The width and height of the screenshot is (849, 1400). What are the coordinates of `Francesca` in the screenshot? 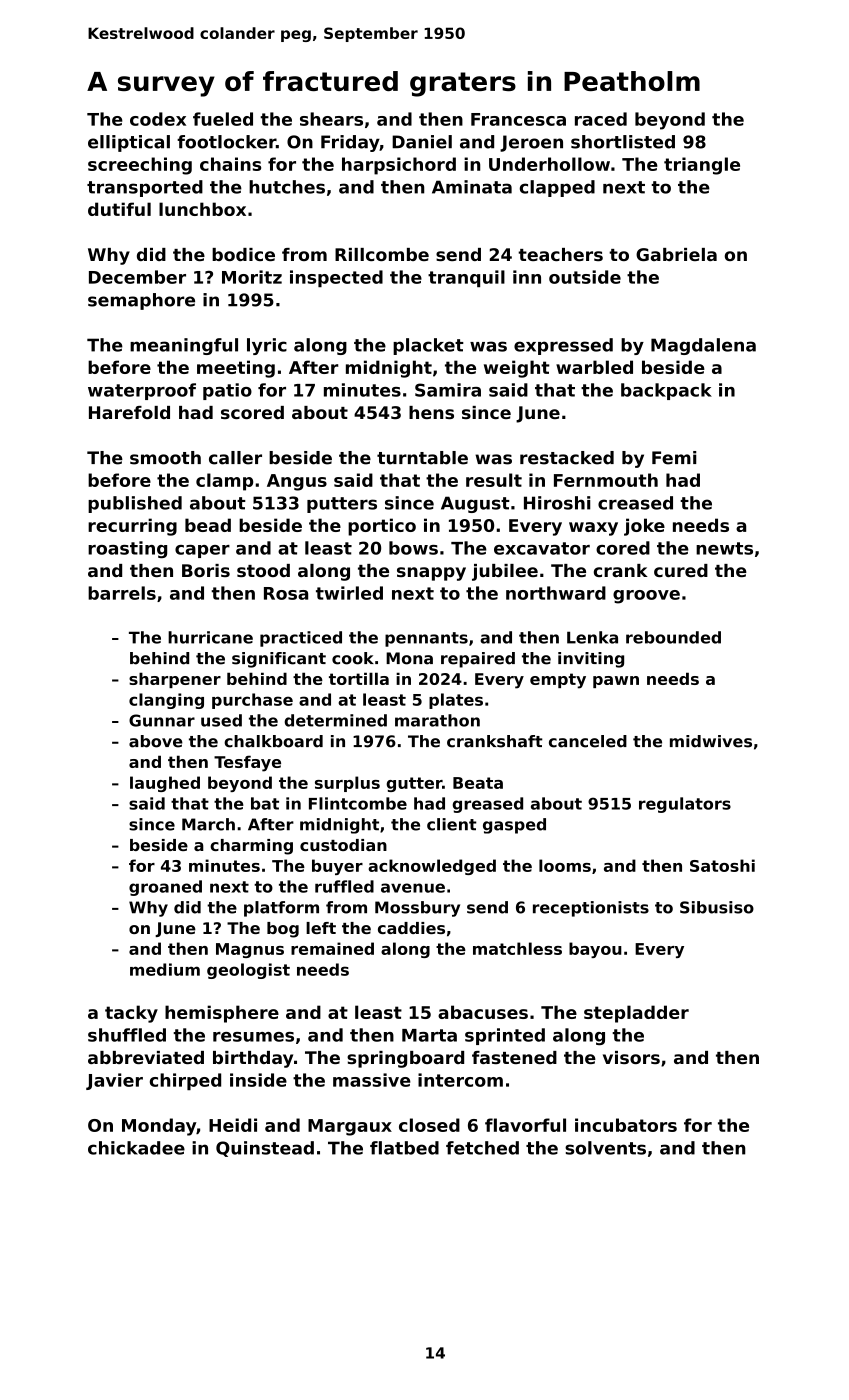 It's located at (518, 119).
